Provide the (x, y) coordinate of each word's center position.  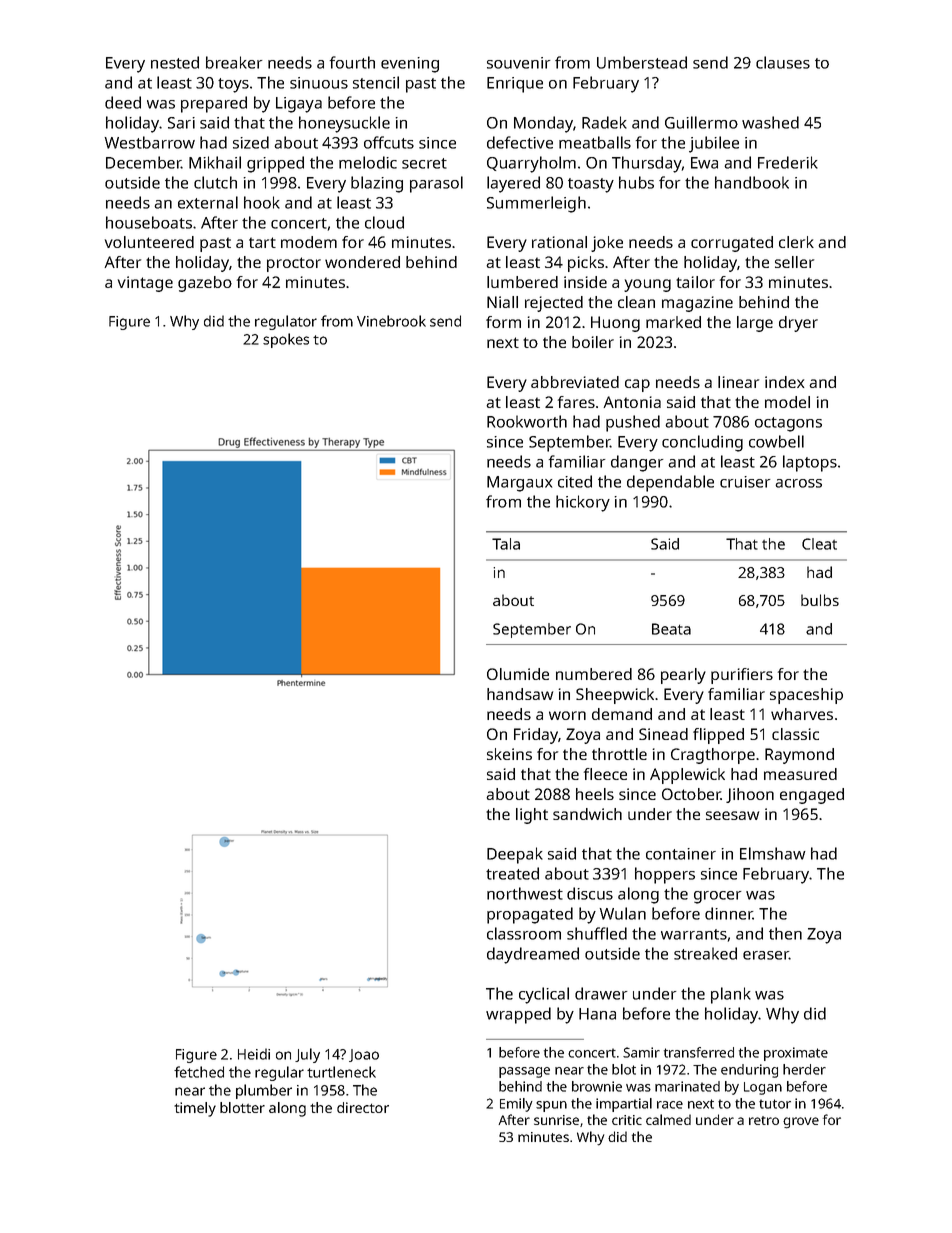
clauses (783, 62)
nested (175, 62)
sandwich (587, 814)
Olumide (518, 674)
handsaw (520, 694)
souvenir (519, 63)
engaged (812, 796)
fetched (199, 1072)
